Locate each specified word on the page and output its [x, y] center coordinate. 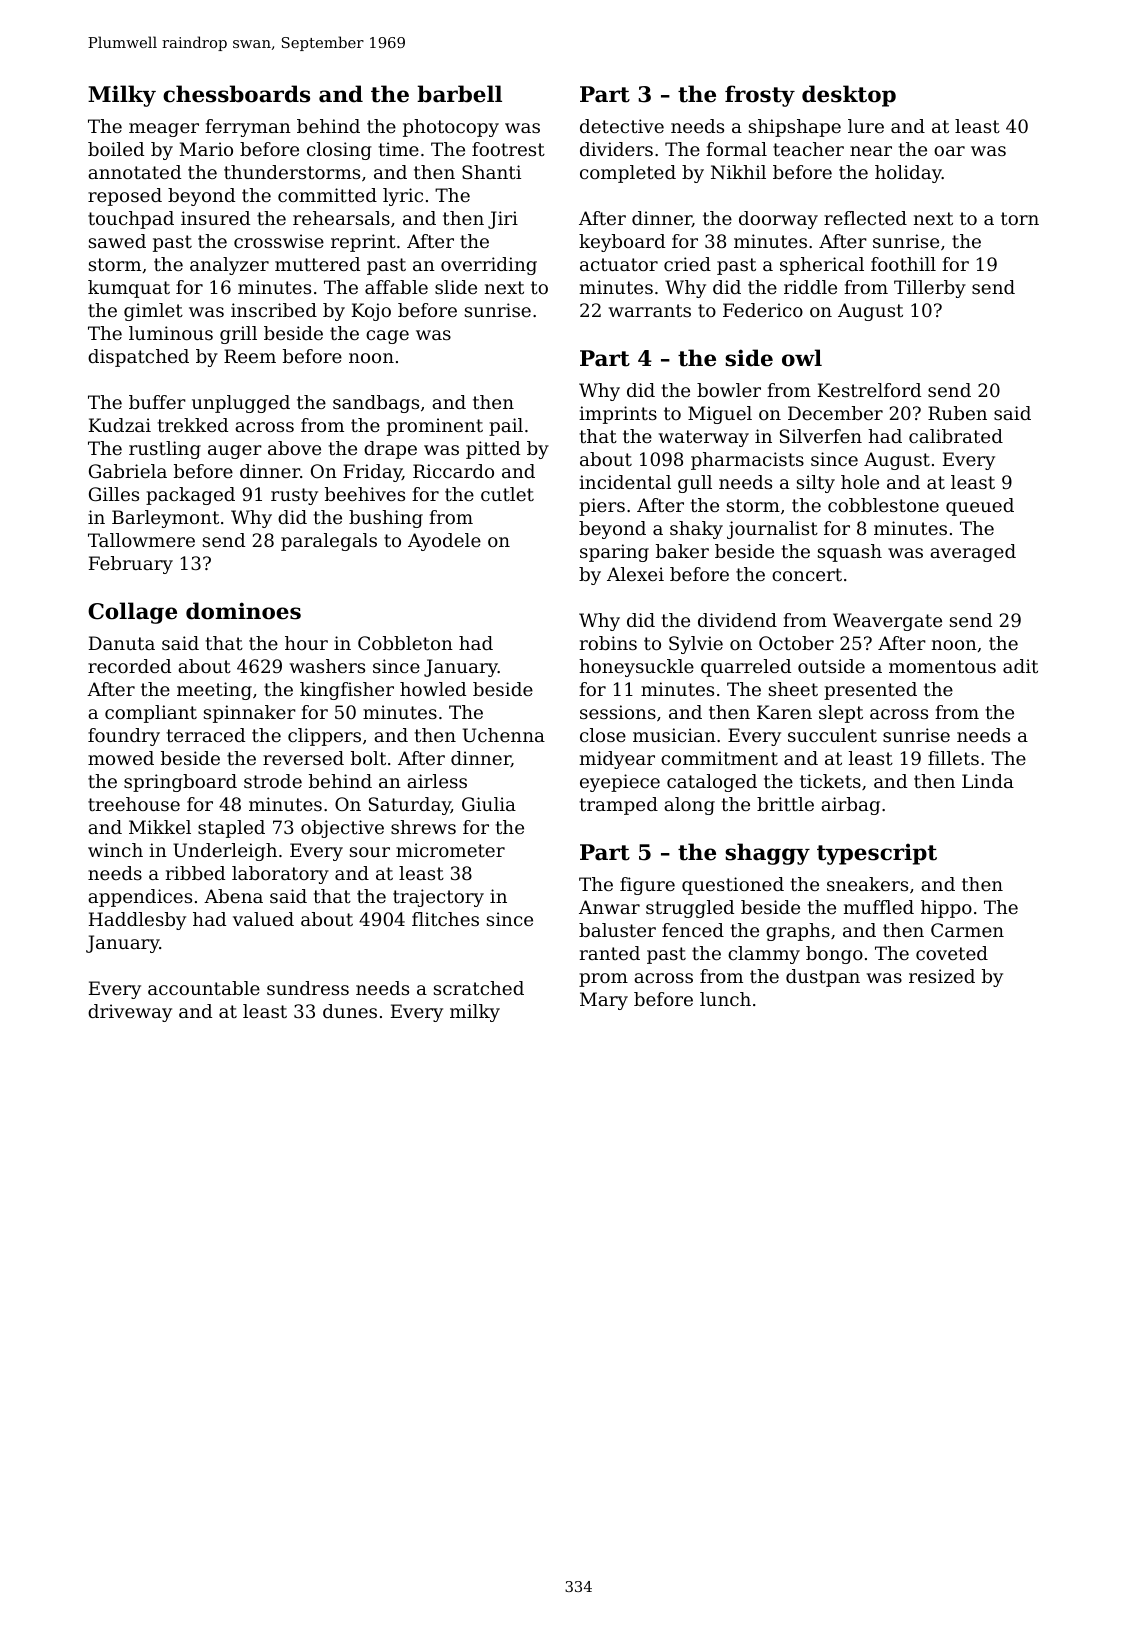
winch [115, 850]
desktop [849, 96]
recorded [129, 666]
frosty [760, 96]
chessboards [236, 94]
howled [433, 689]
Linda [988, 781]
